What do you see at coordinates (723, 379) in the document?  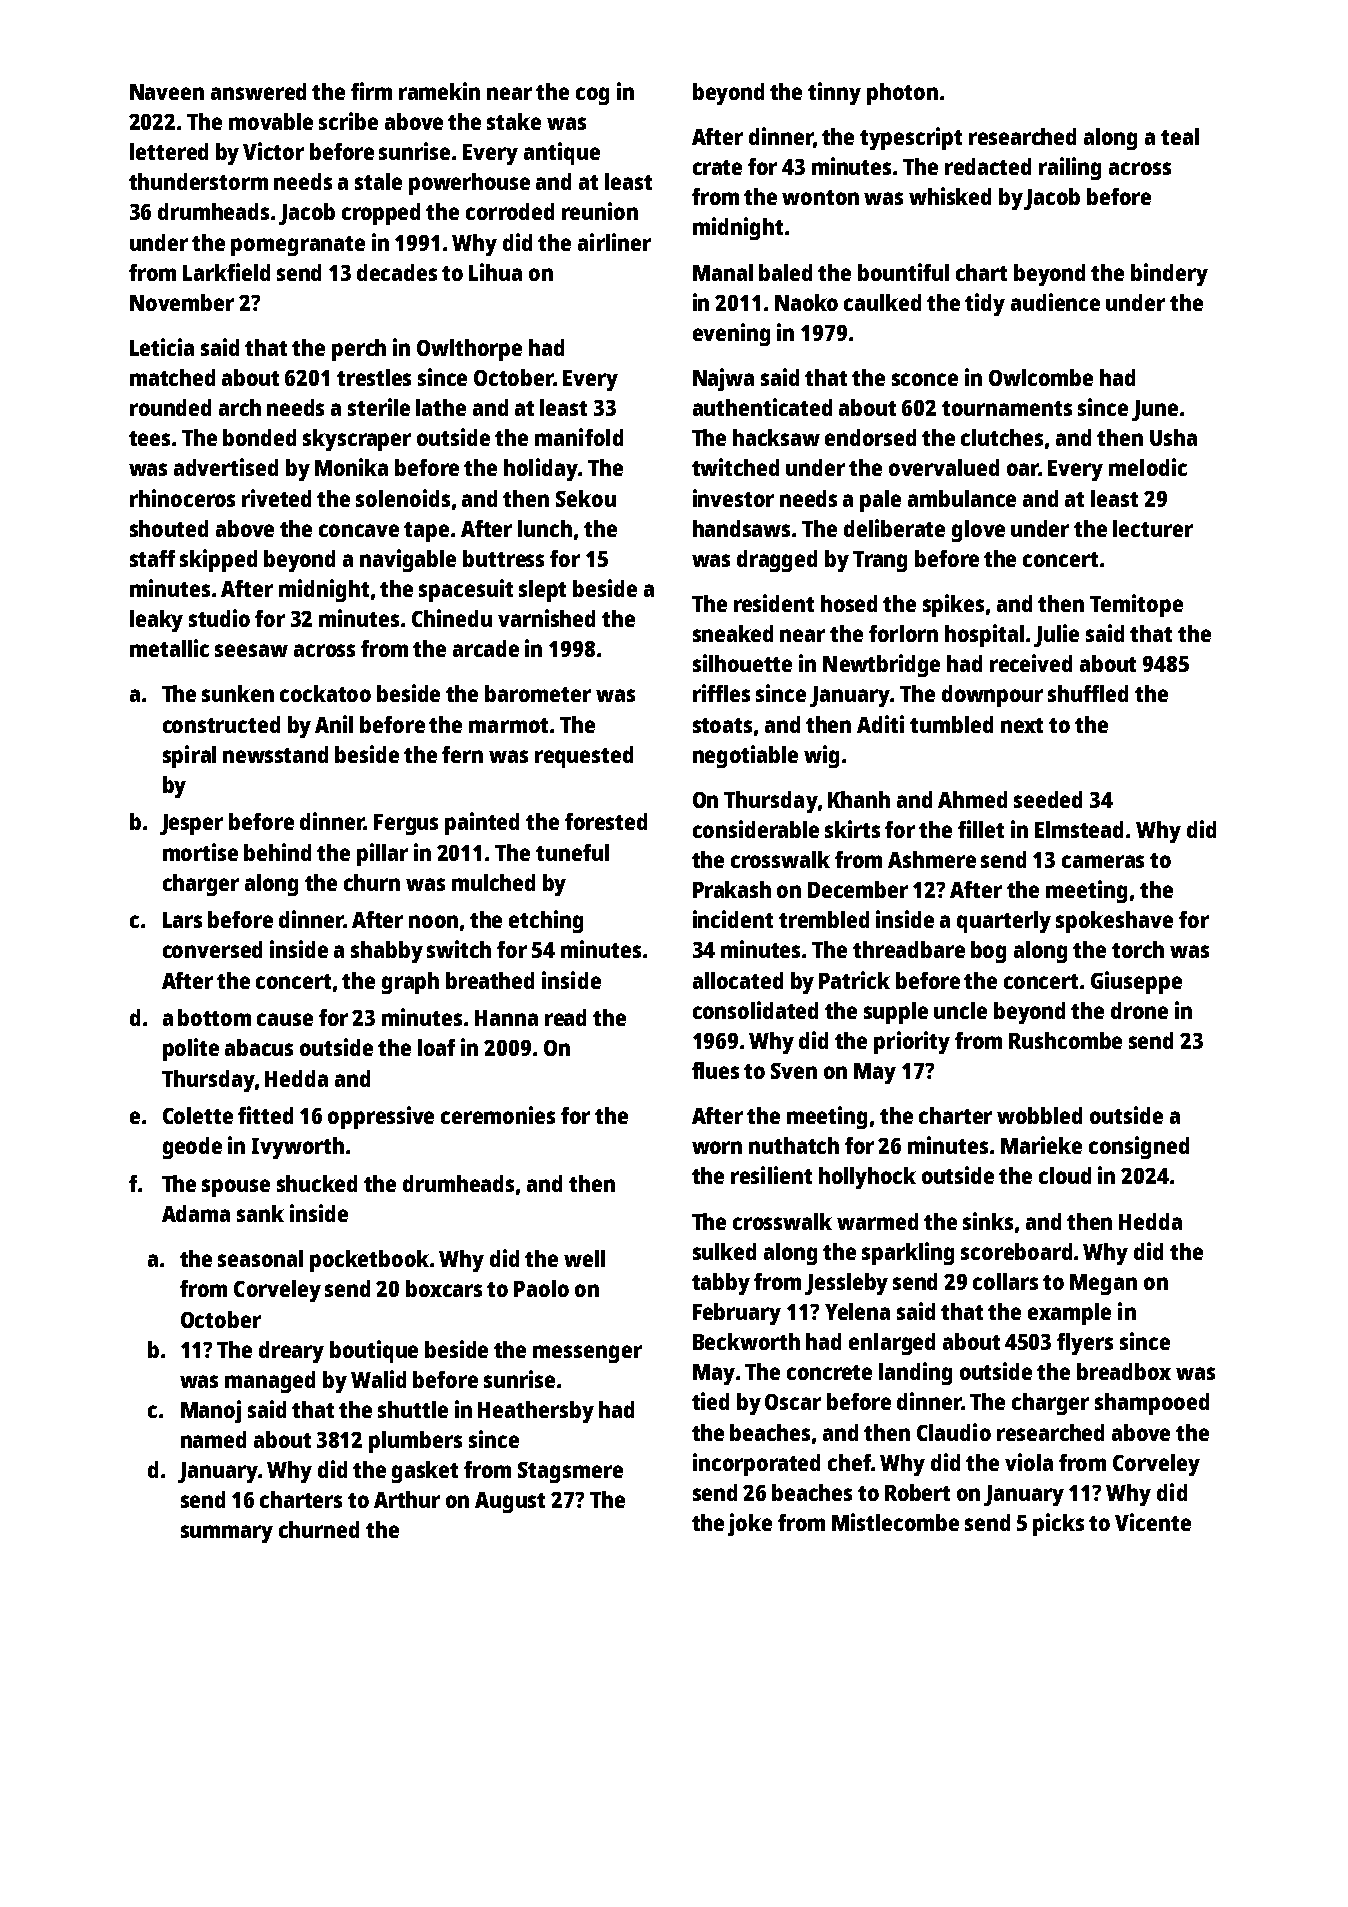 I see `Najwa` at bounding box center [723, 379].
